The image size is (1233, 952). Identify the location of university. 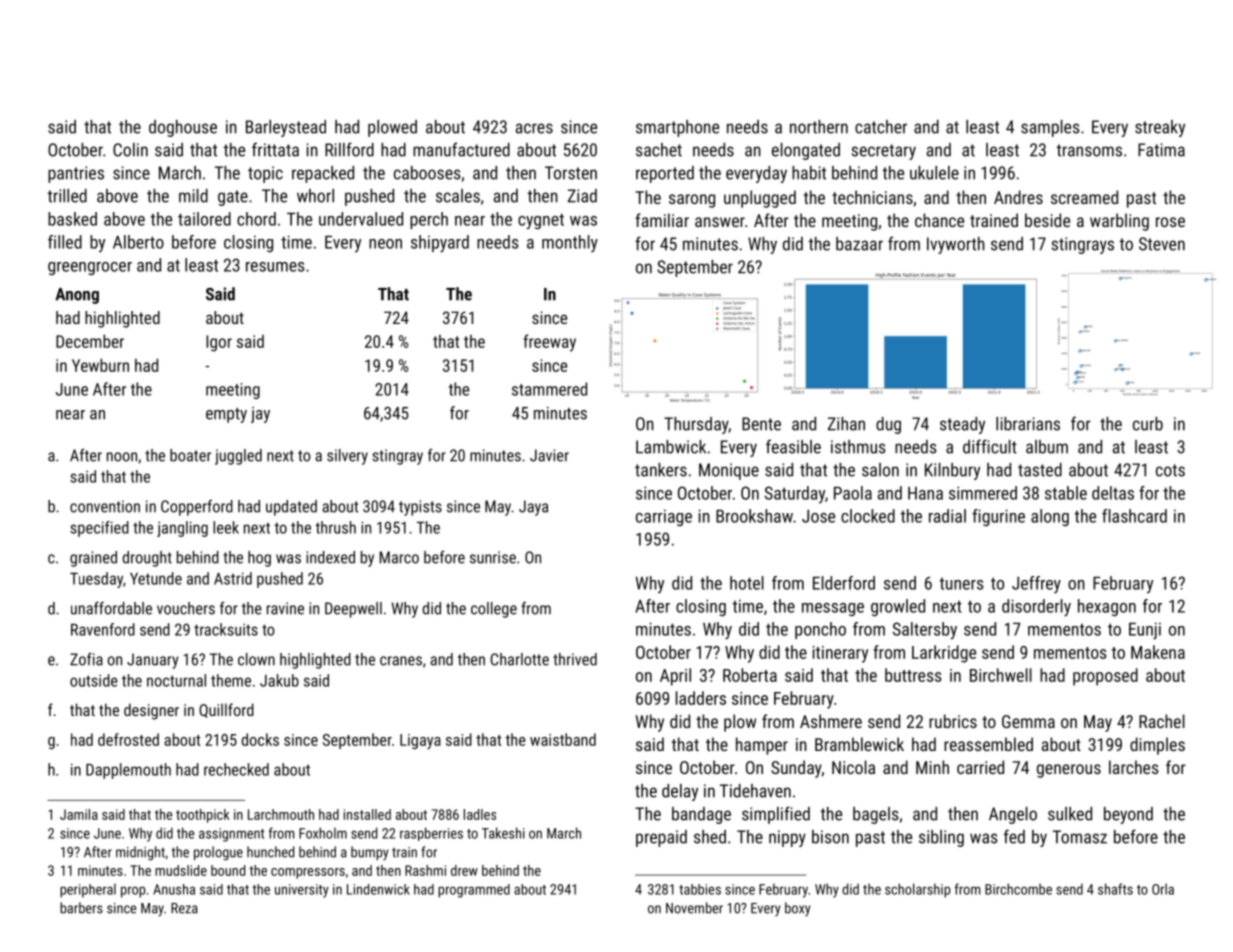
(302, 891).
